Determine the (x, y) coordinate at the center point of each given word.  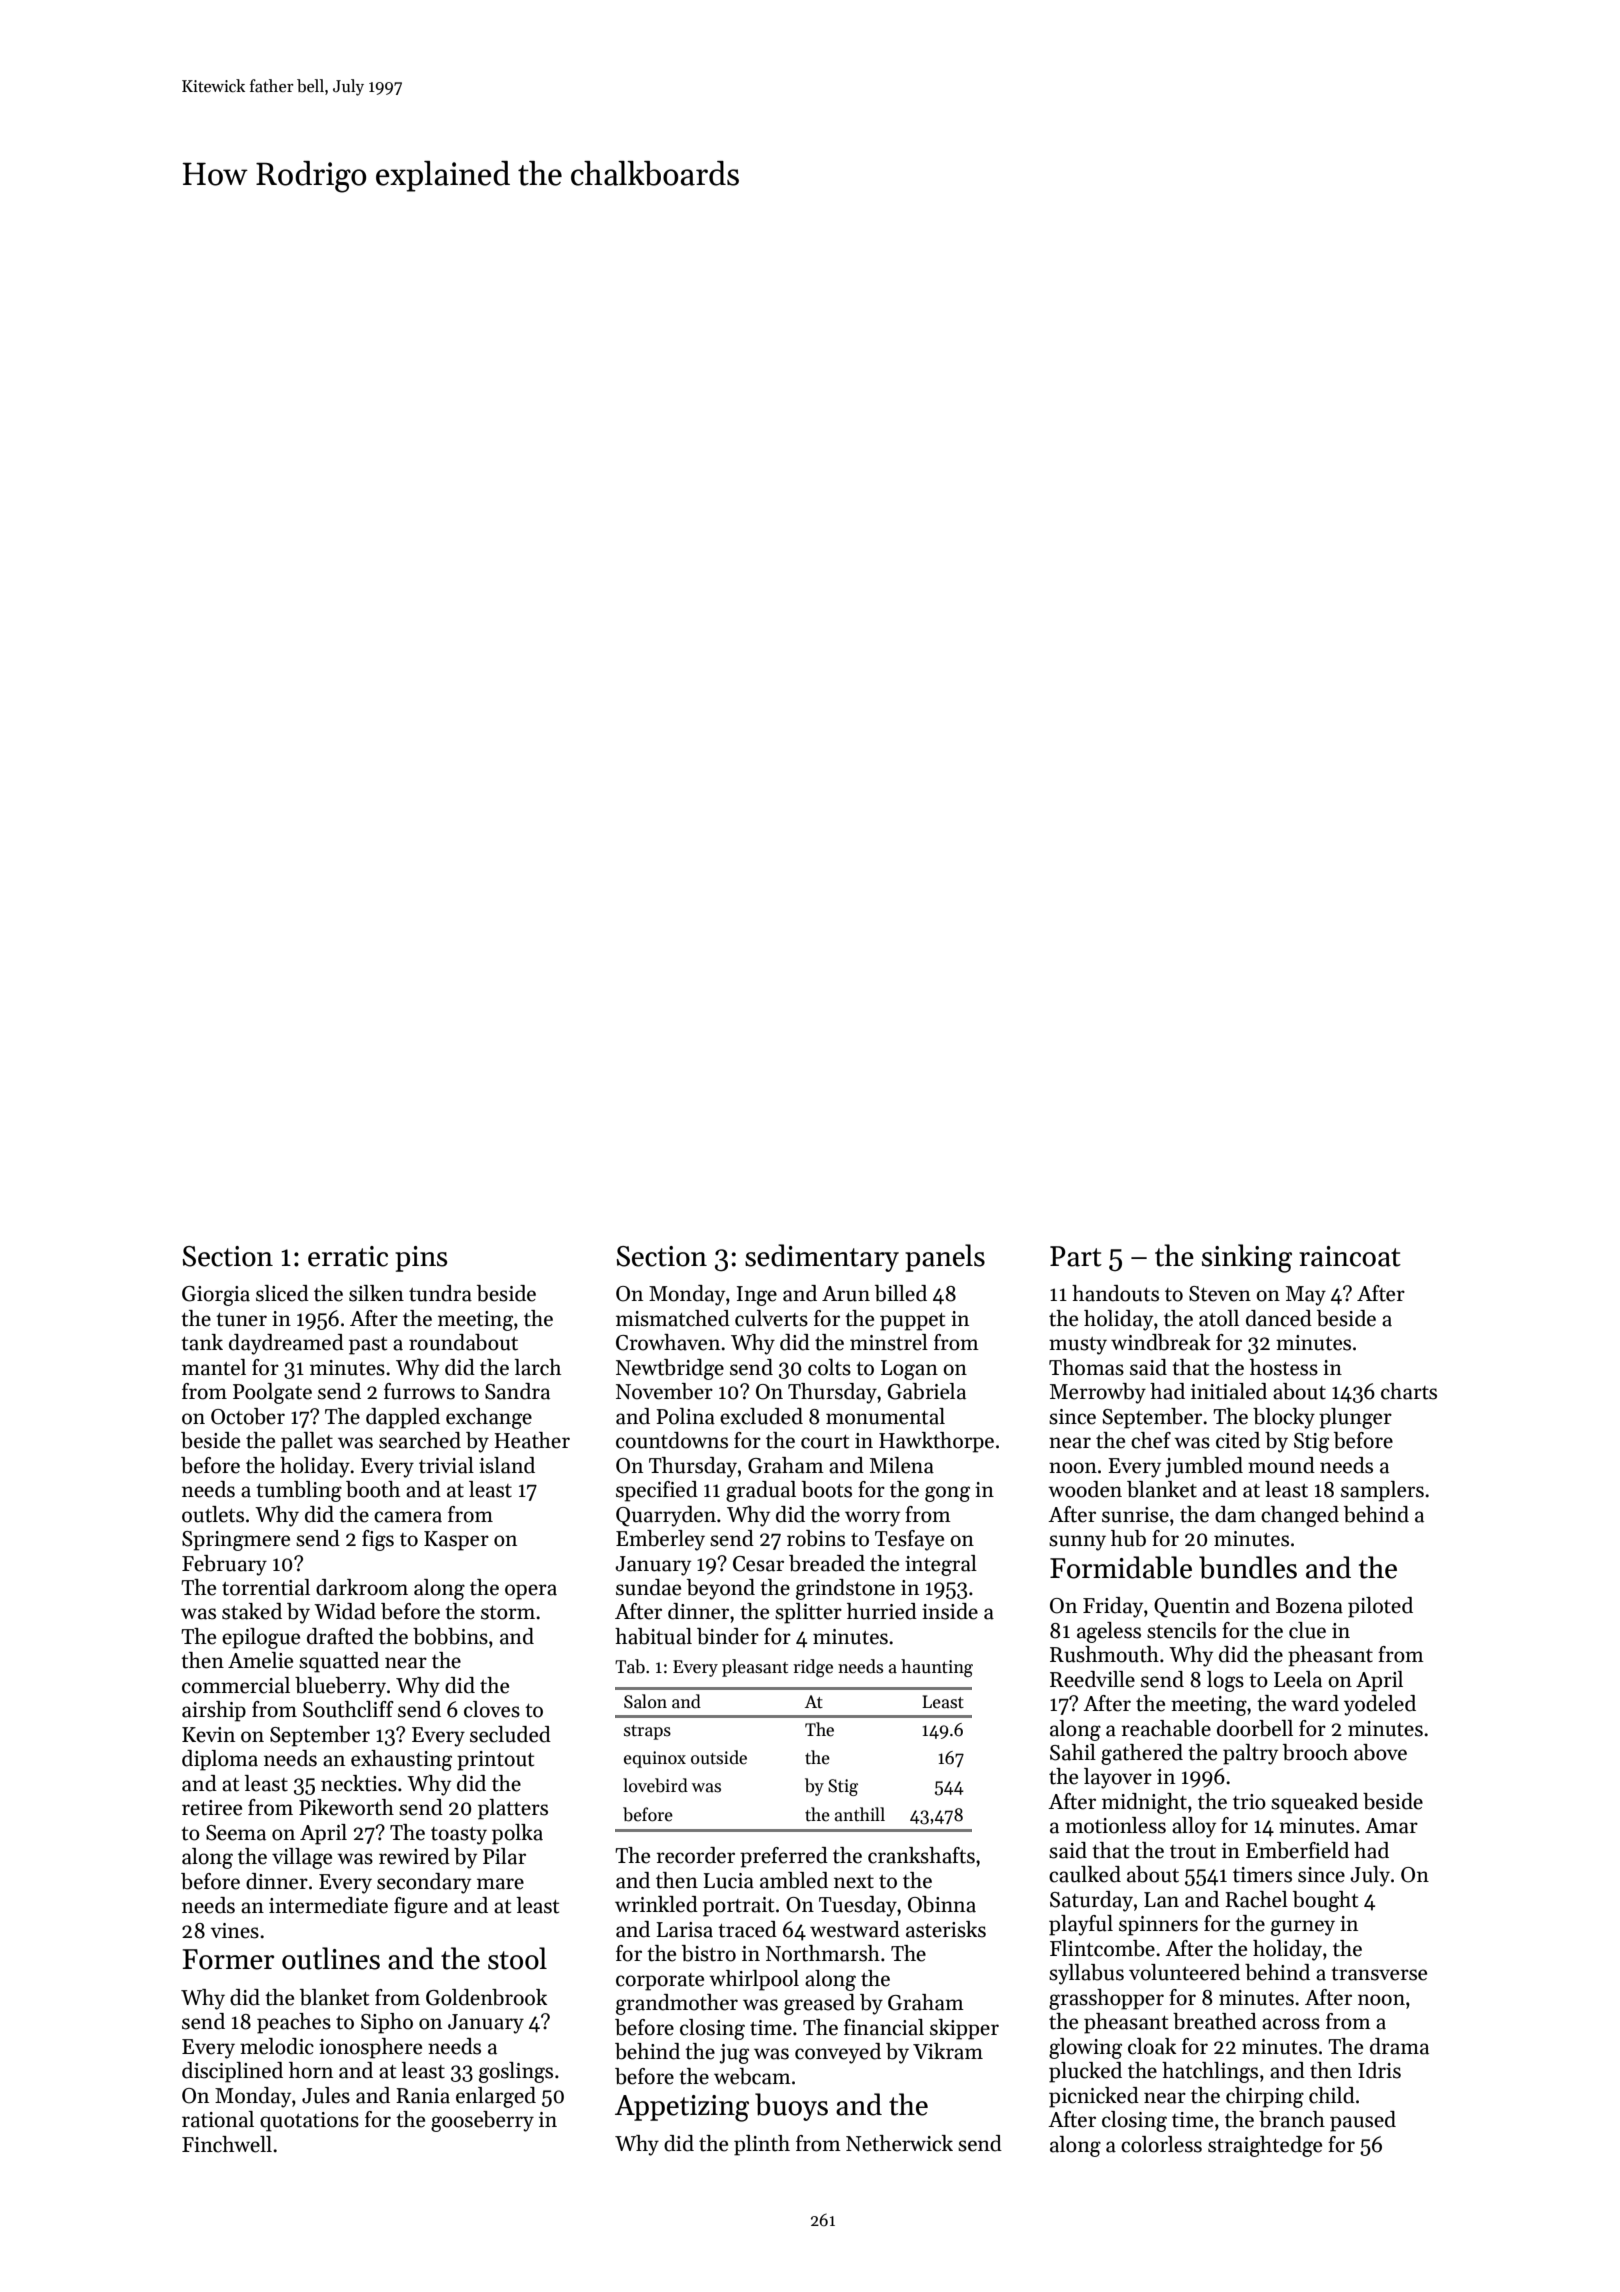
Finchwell (227, 2144)
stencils (1181, 1630)
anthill (860, 1814)
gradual (761, 1491)
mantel (214, 1367)
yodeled (1380, 1705)
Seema (236, 1833)
